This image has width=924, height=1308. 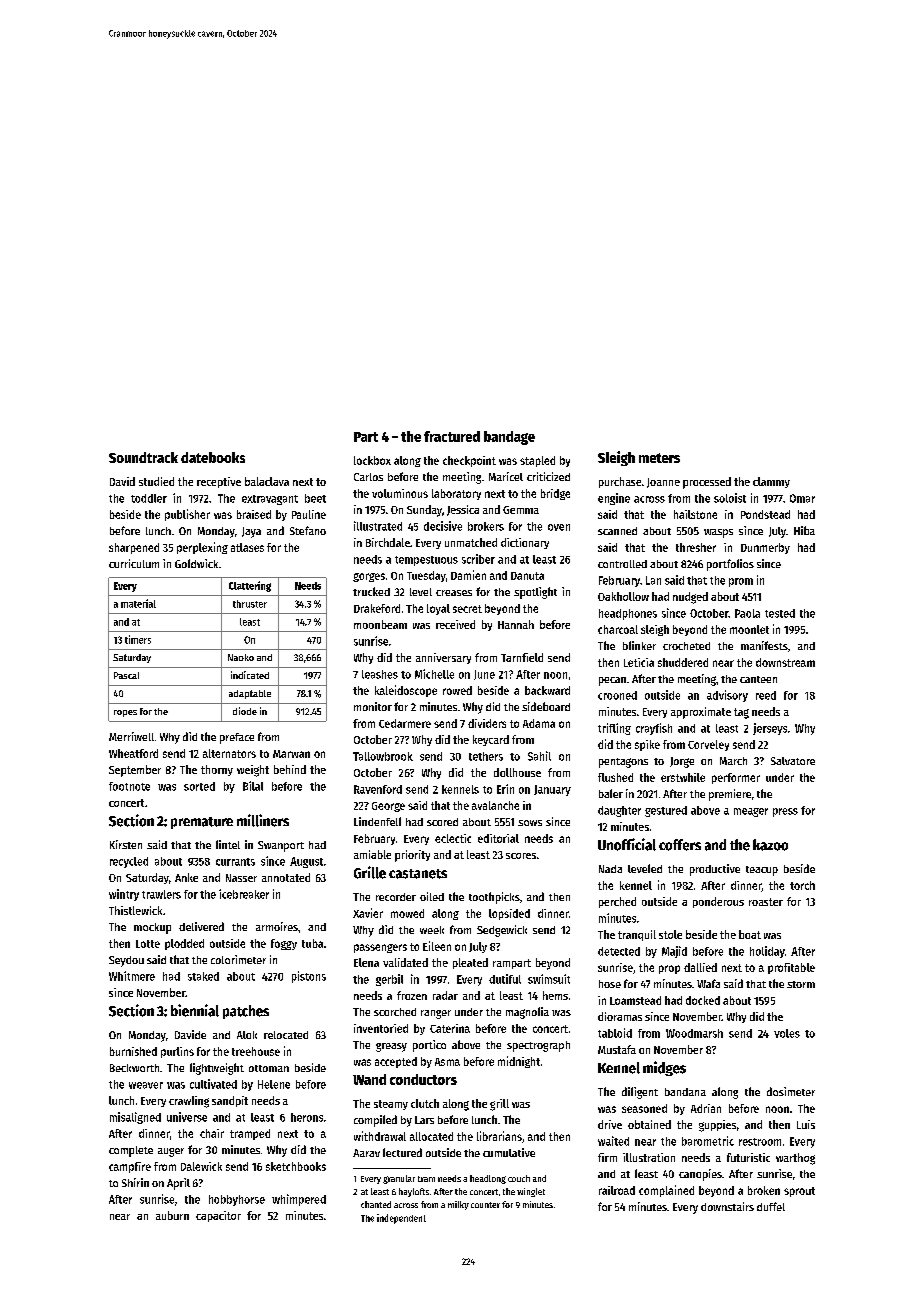 I want to click on torch, so click(x=802, y=885).
